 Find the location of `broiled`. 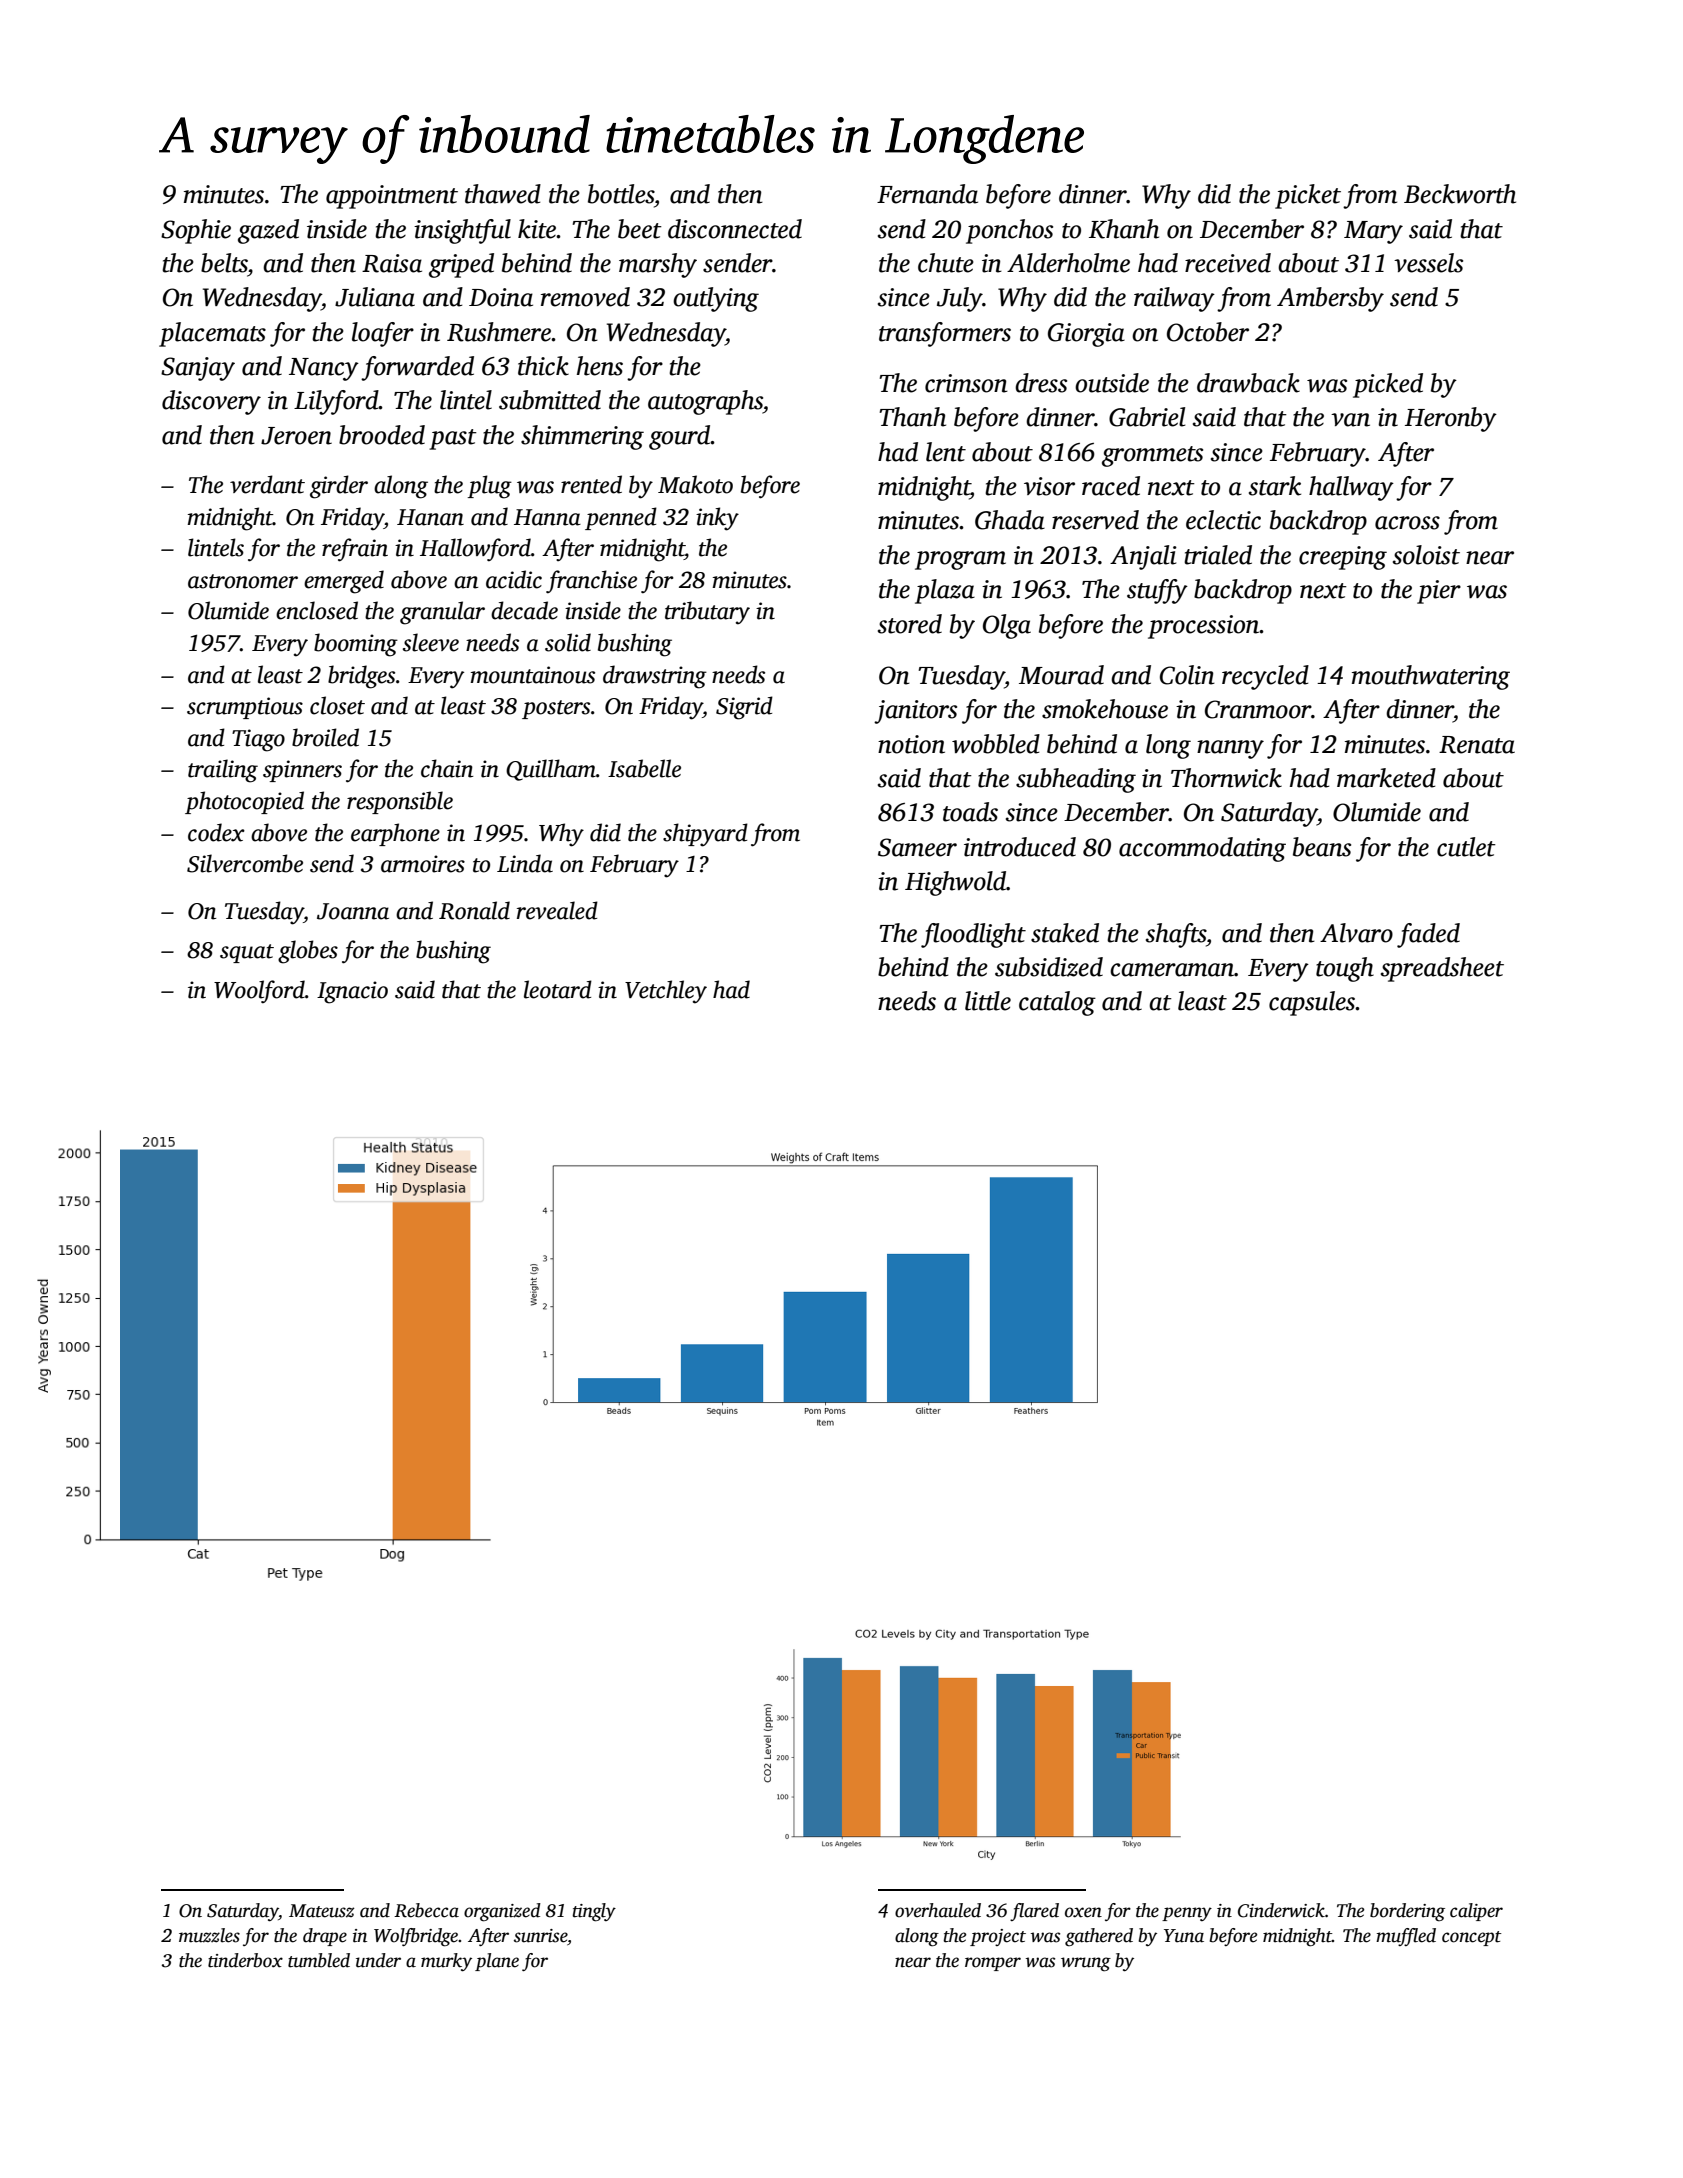

broiled is located at coordinates (325, 737).
